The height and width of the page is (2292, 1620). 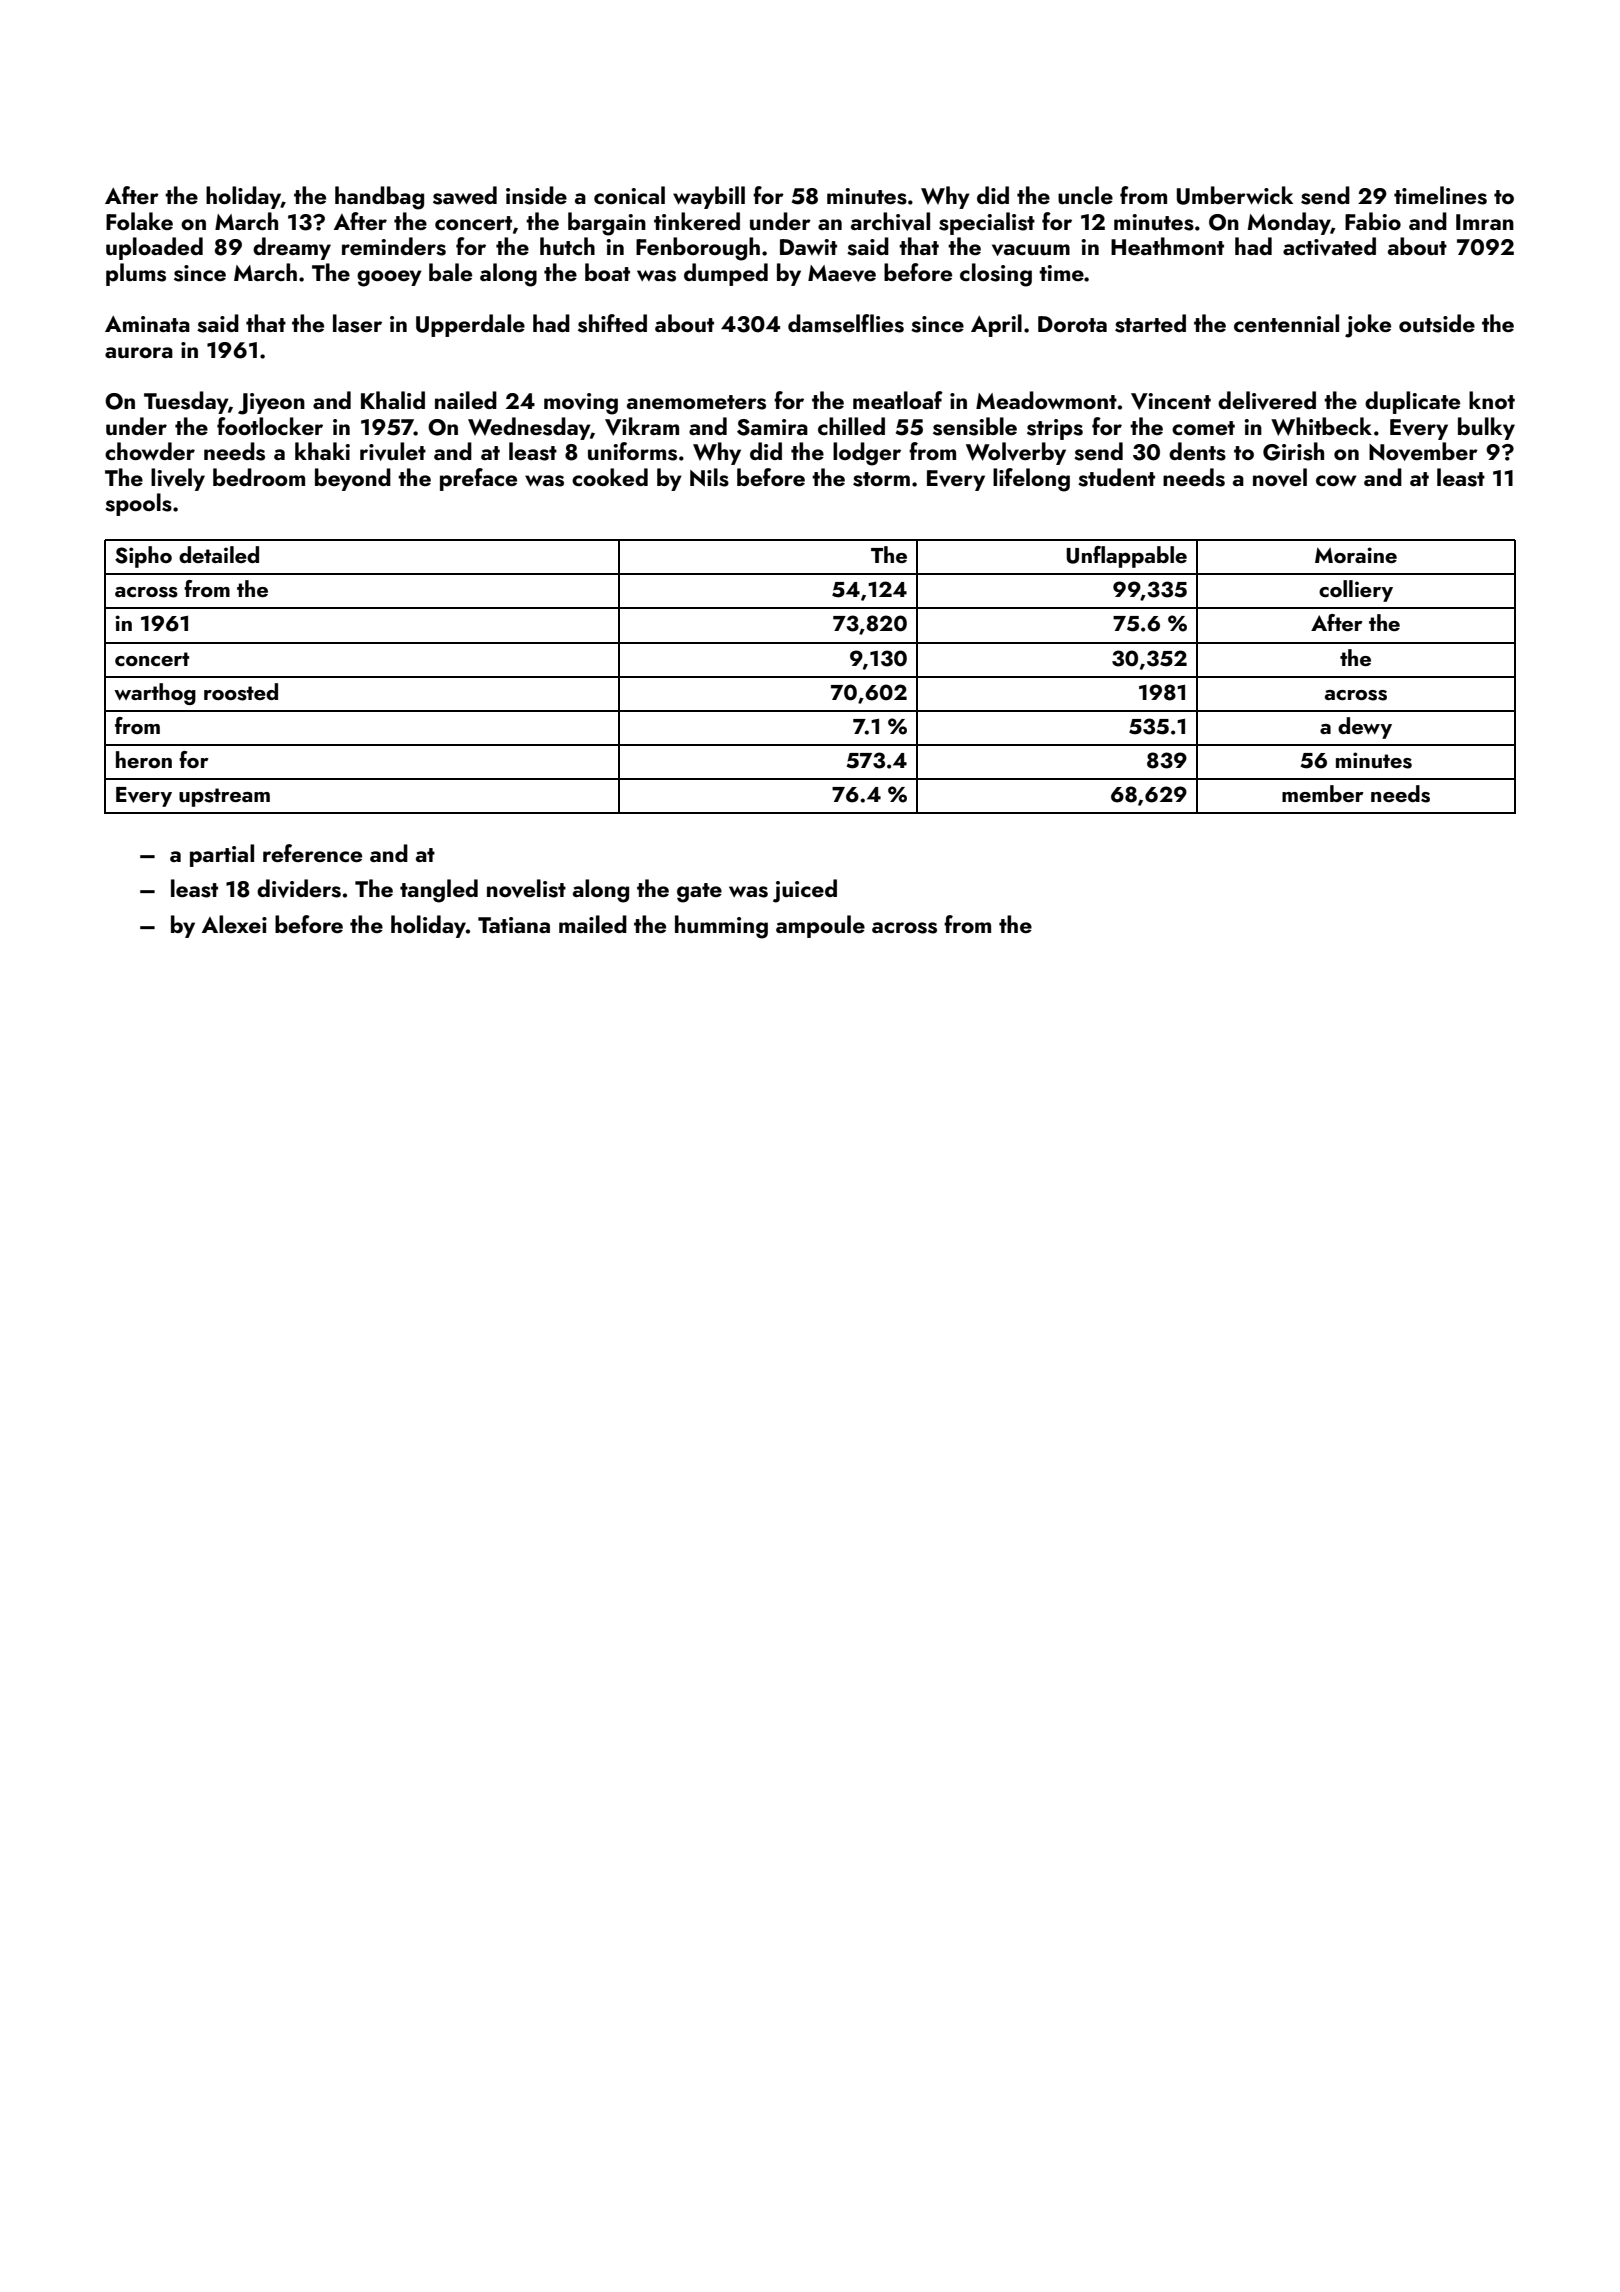 I want to click on Samira, so click(x=772, y=427).
